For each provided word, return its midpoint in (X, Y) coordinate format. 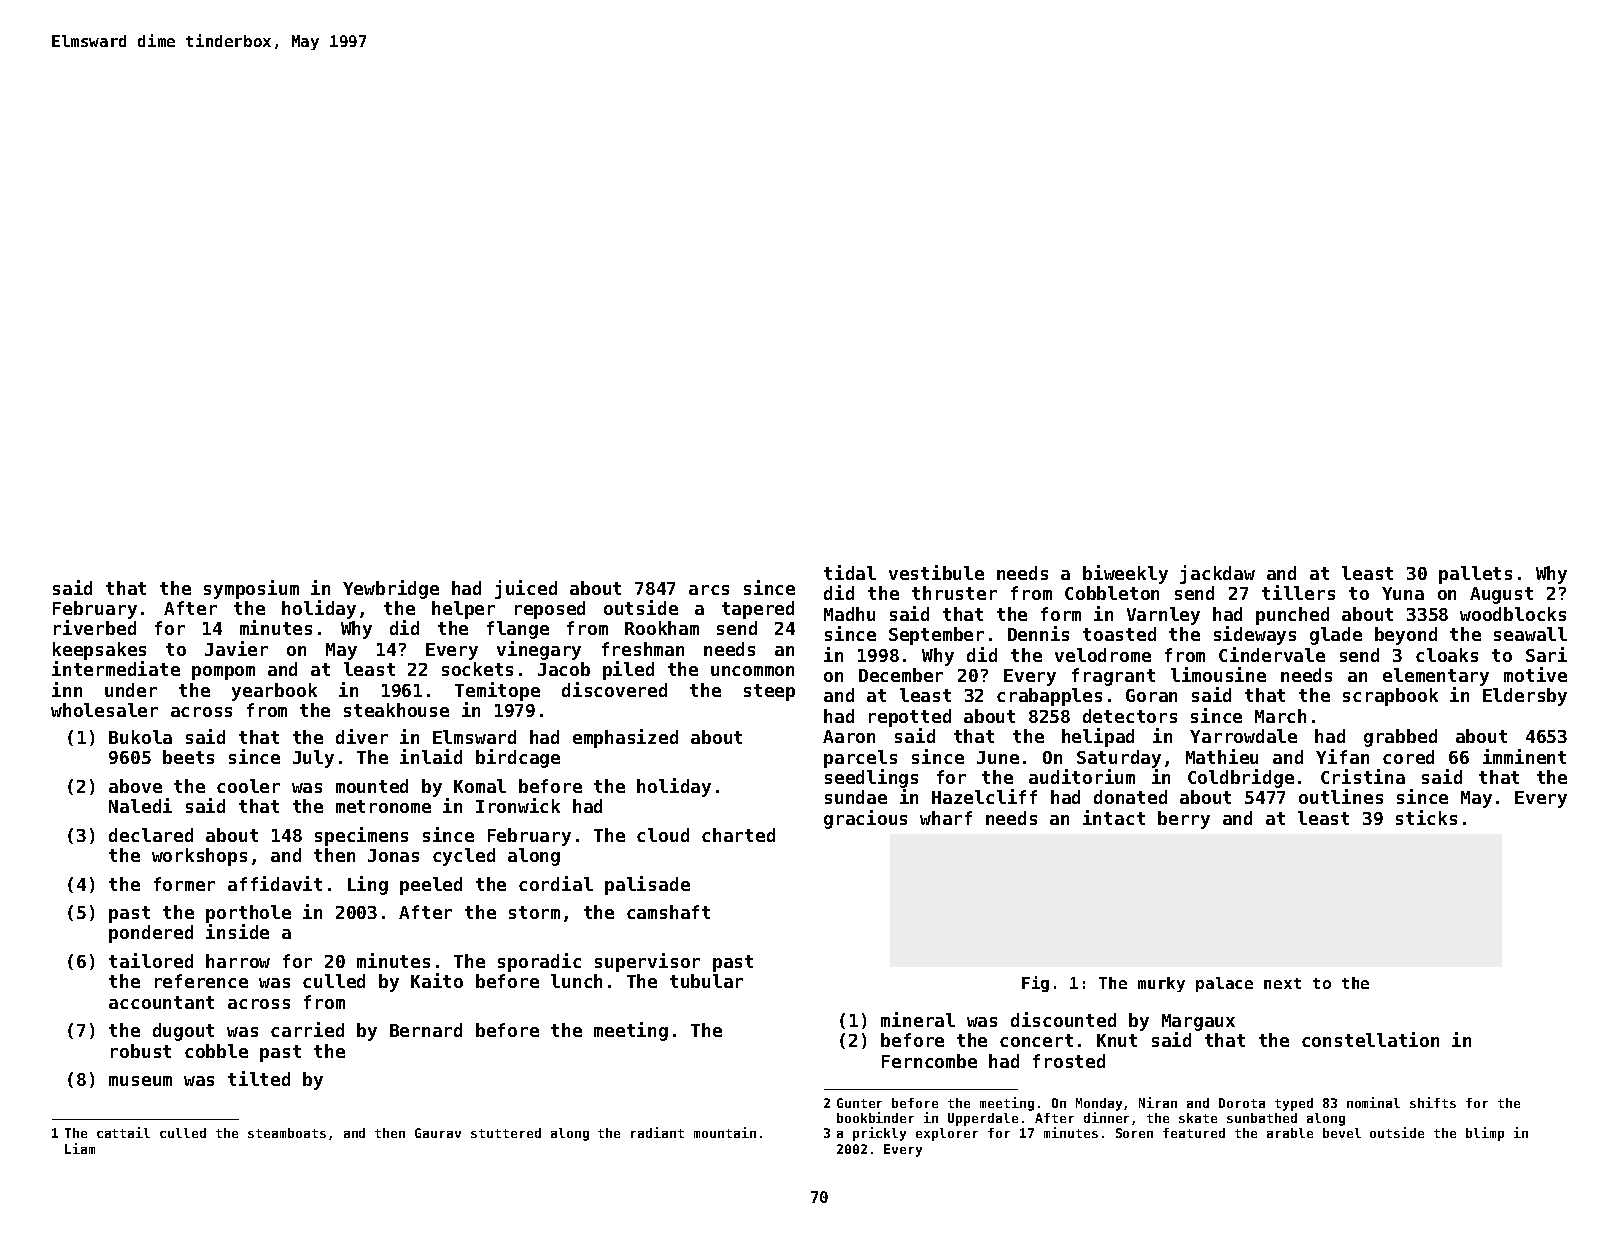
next (1282, 983)
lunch (576, 981)
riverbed (95, 627)
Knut (1117, 1040)
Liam (80, 1148)
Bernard (426, 1030)
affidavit (275, 883)
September (936, 636)
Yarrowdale (1243, 736)
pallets (1475, 575)
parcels (860, 759)
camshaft (668, 912)
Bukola (140, 737)
